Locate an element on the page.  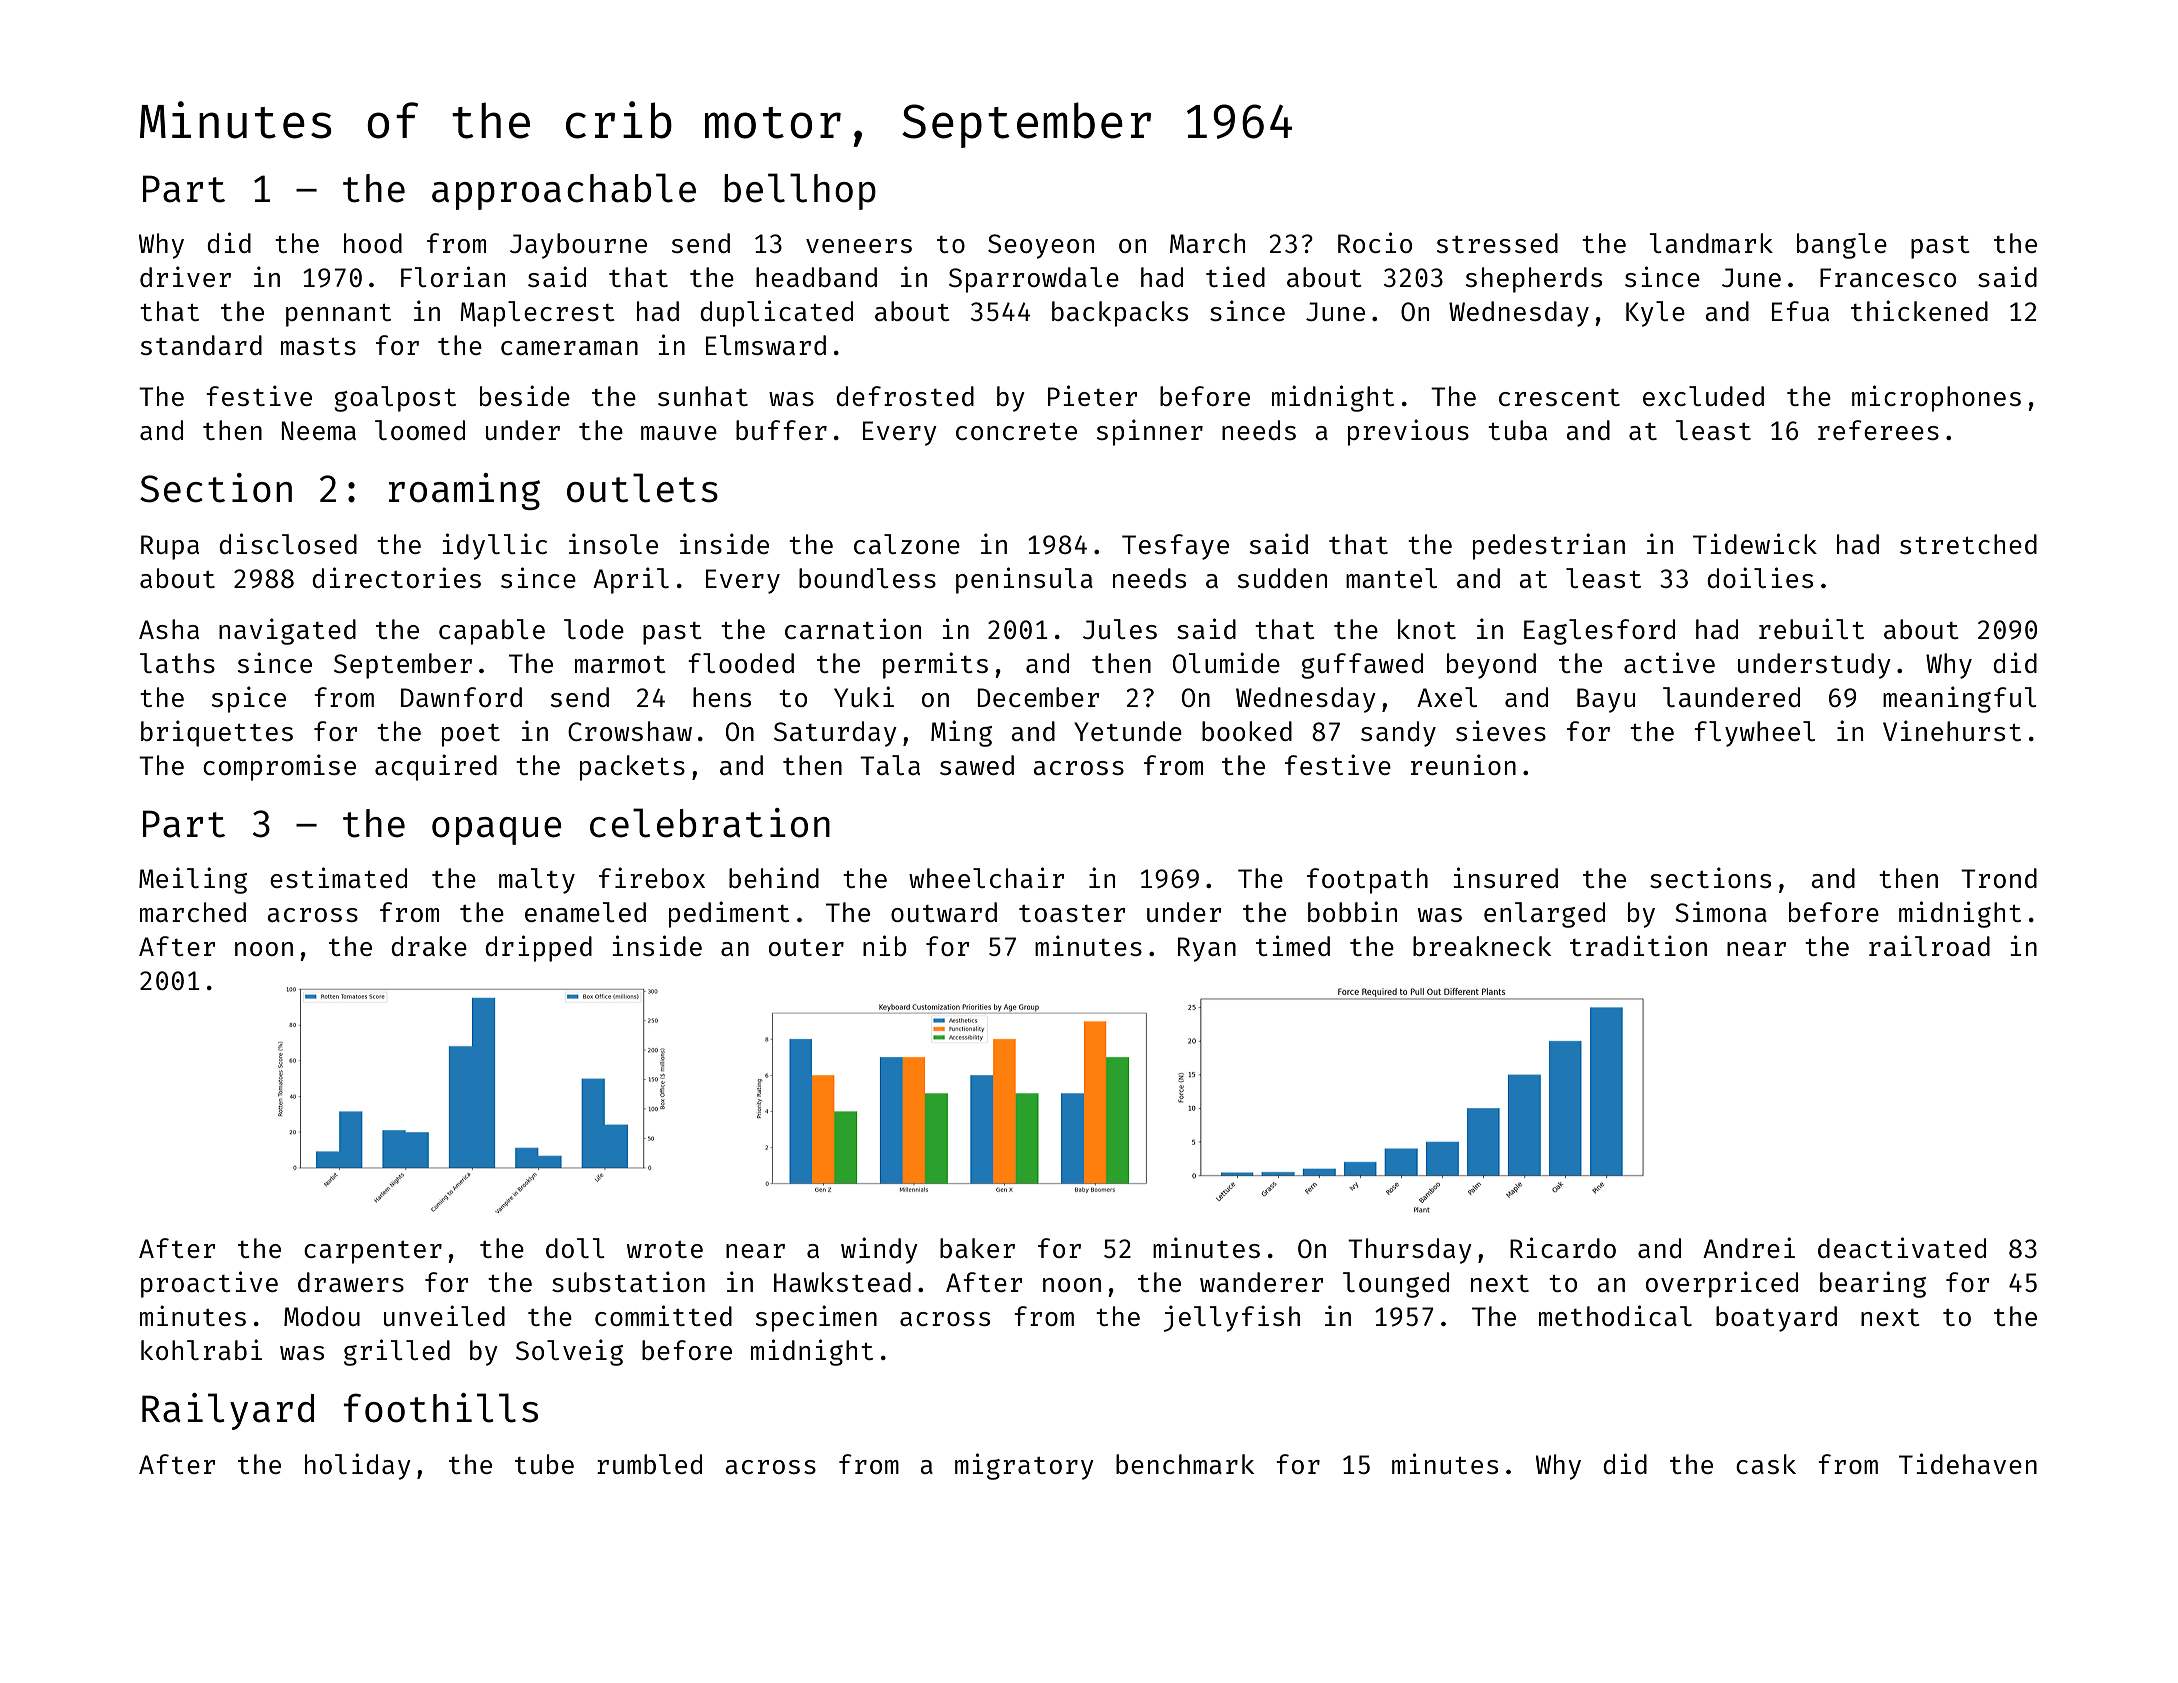
bellhop is located at coordinates (800, 191).
